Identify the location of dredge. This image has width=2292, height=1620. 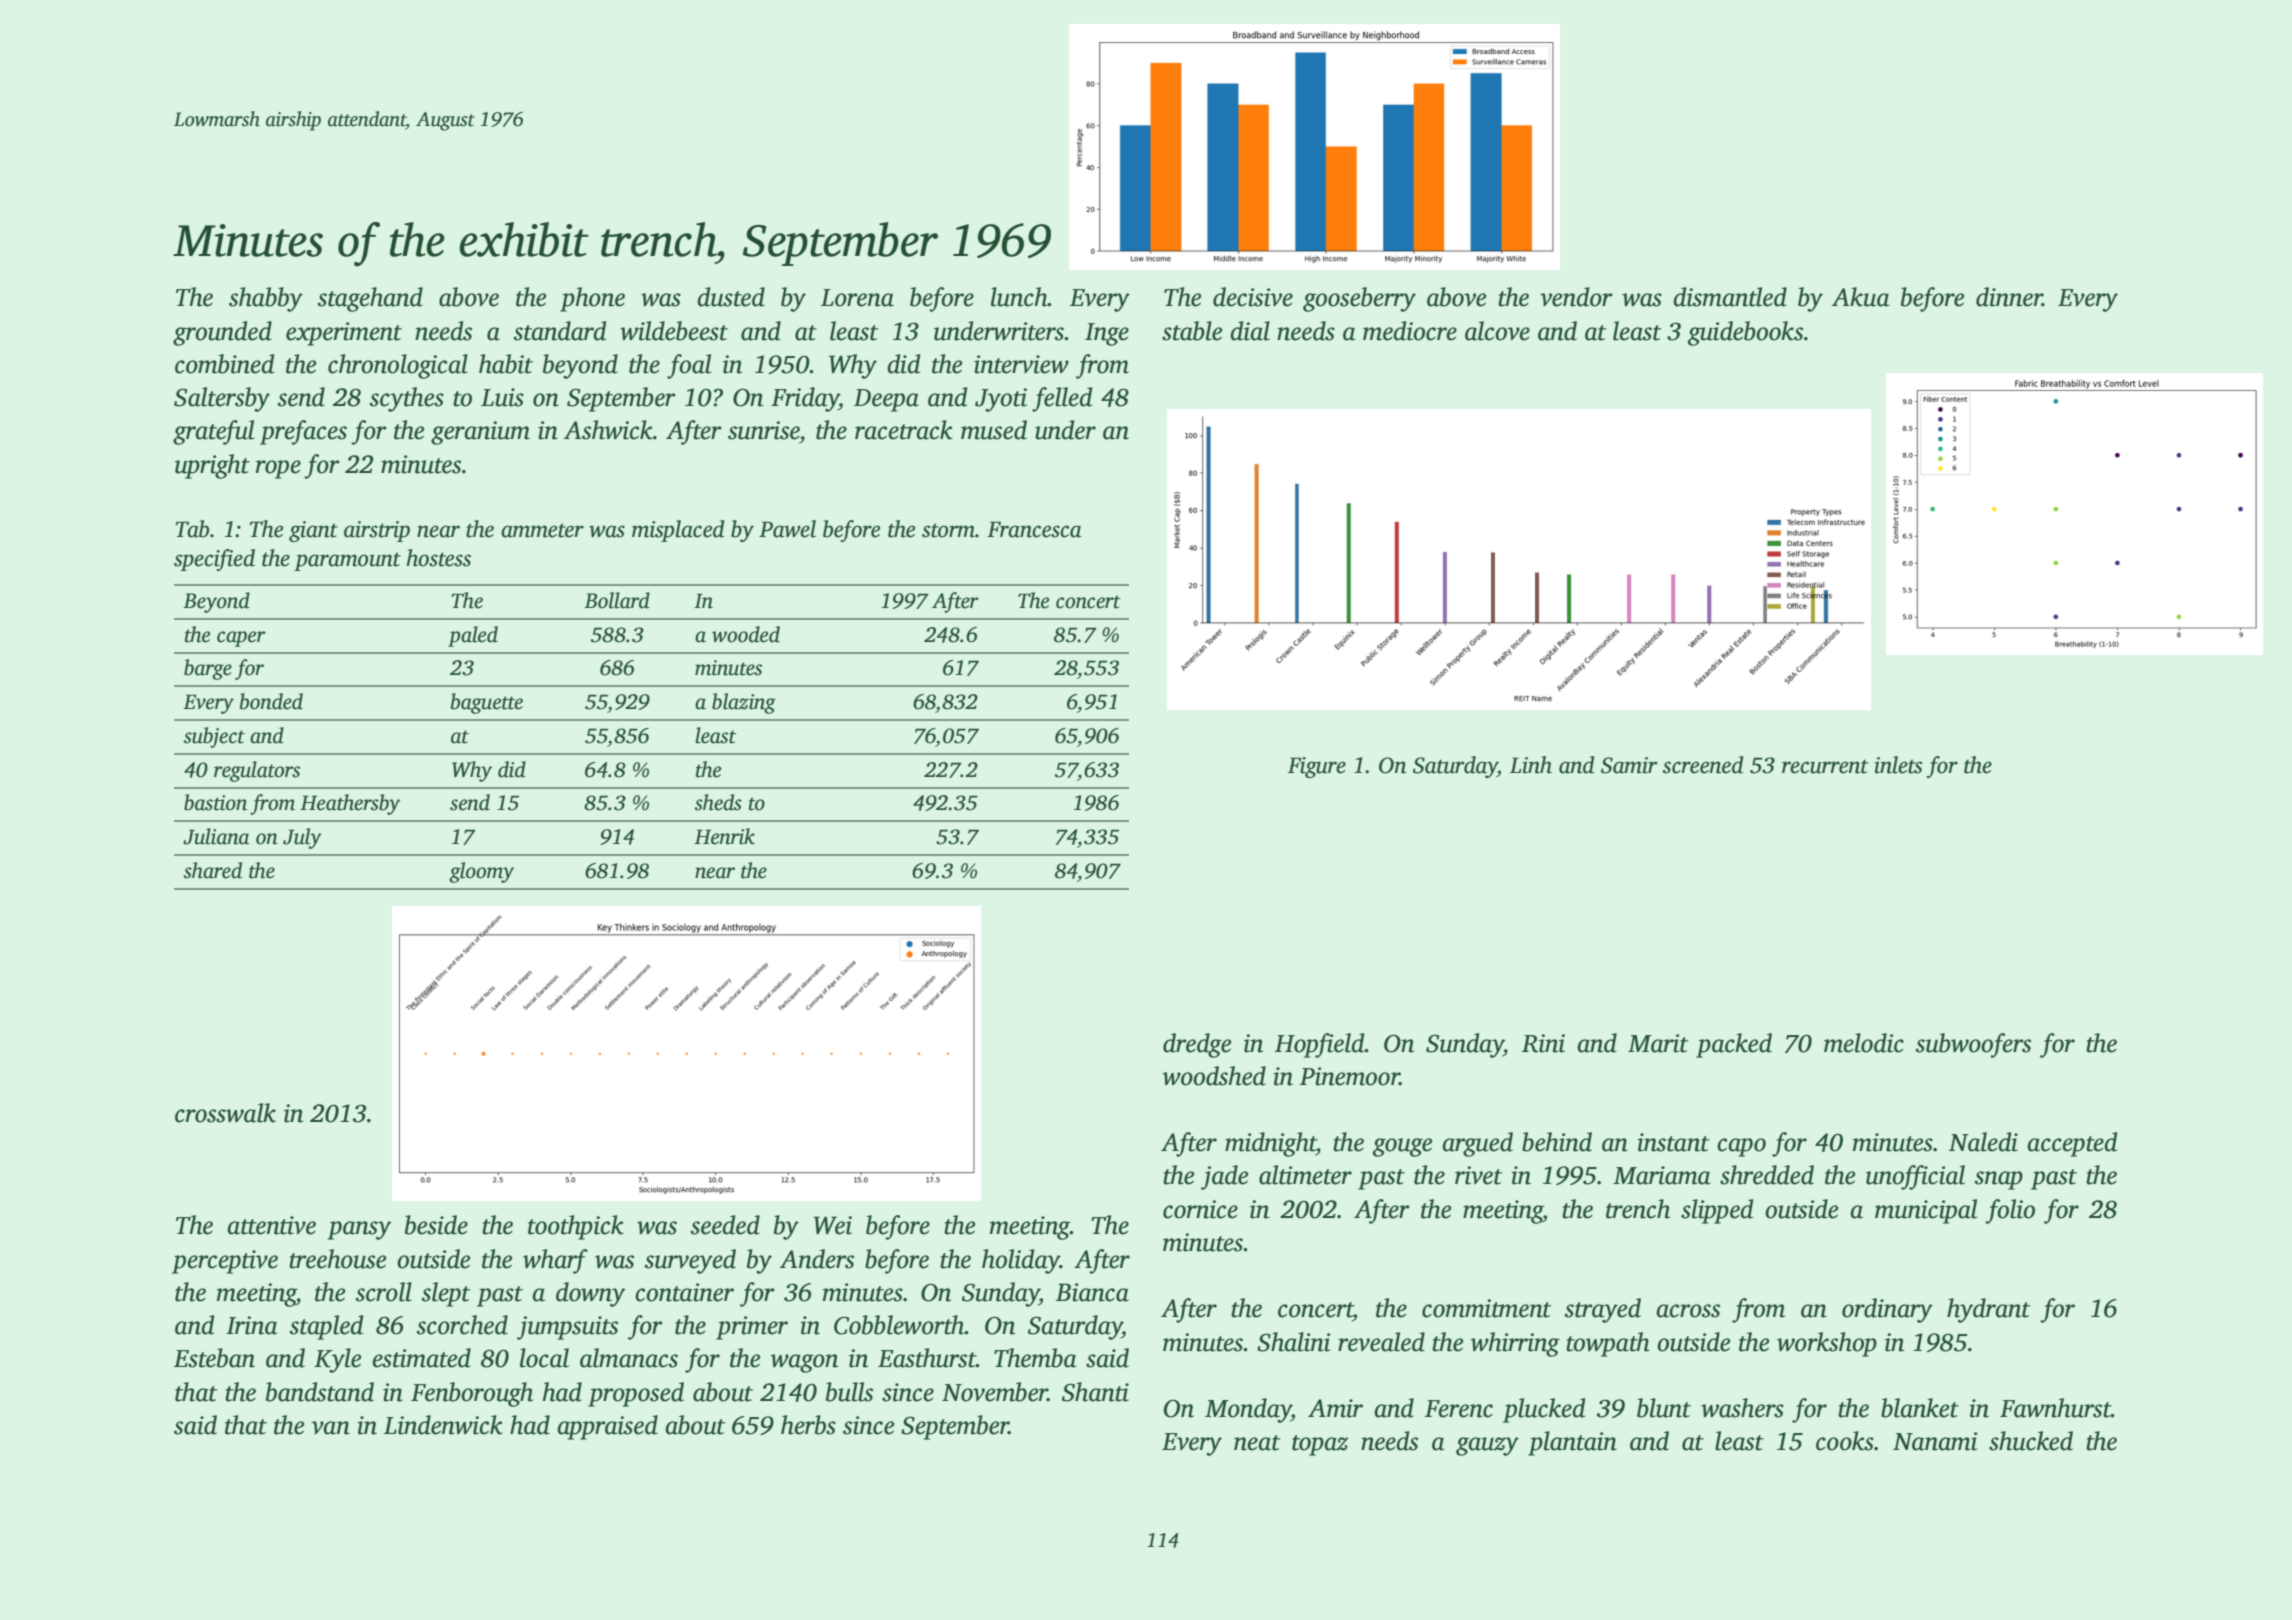
(1197, 1045).
